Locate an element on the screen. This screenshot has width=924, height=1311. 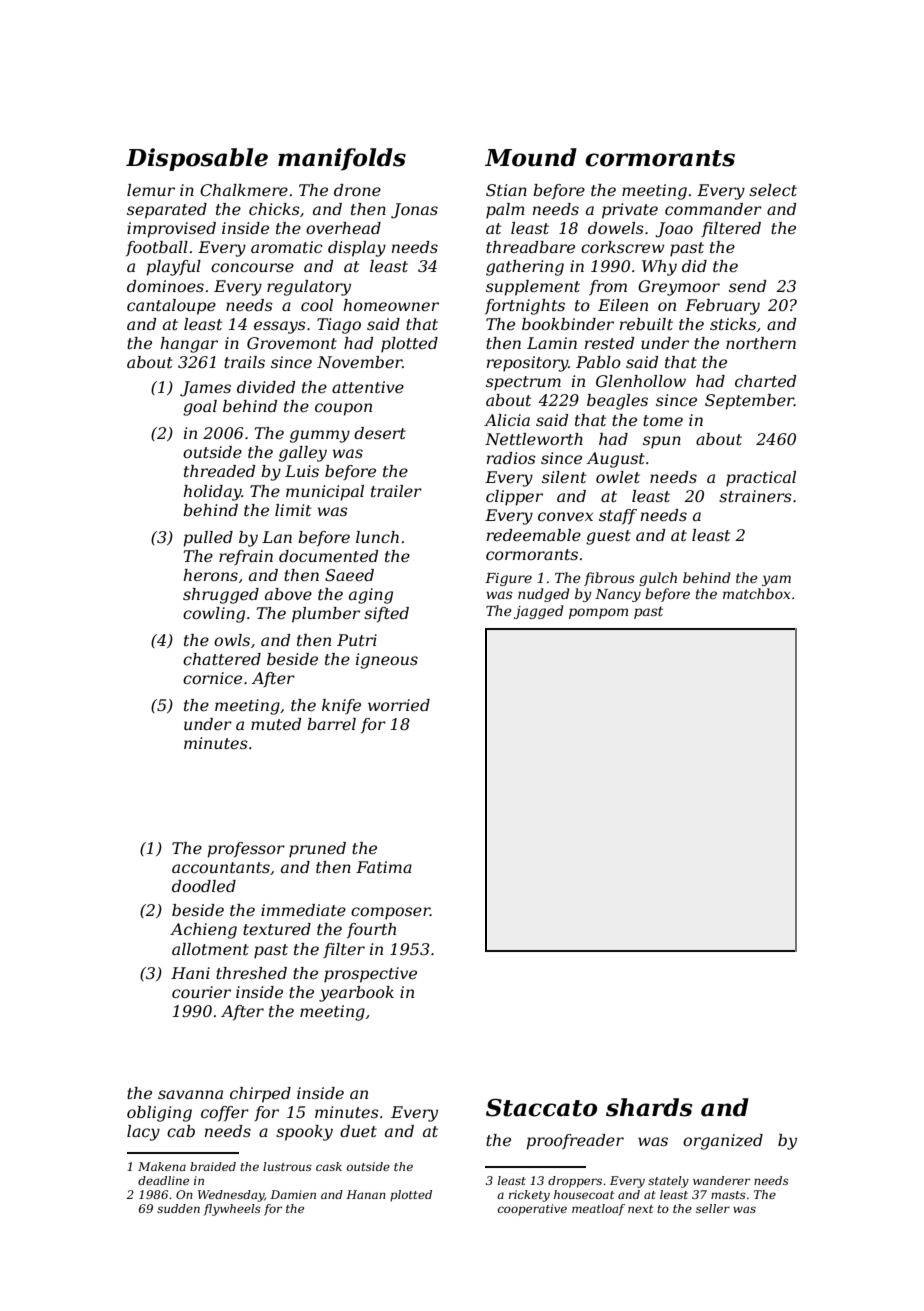
Mound is located at coordinates (531, 157).
